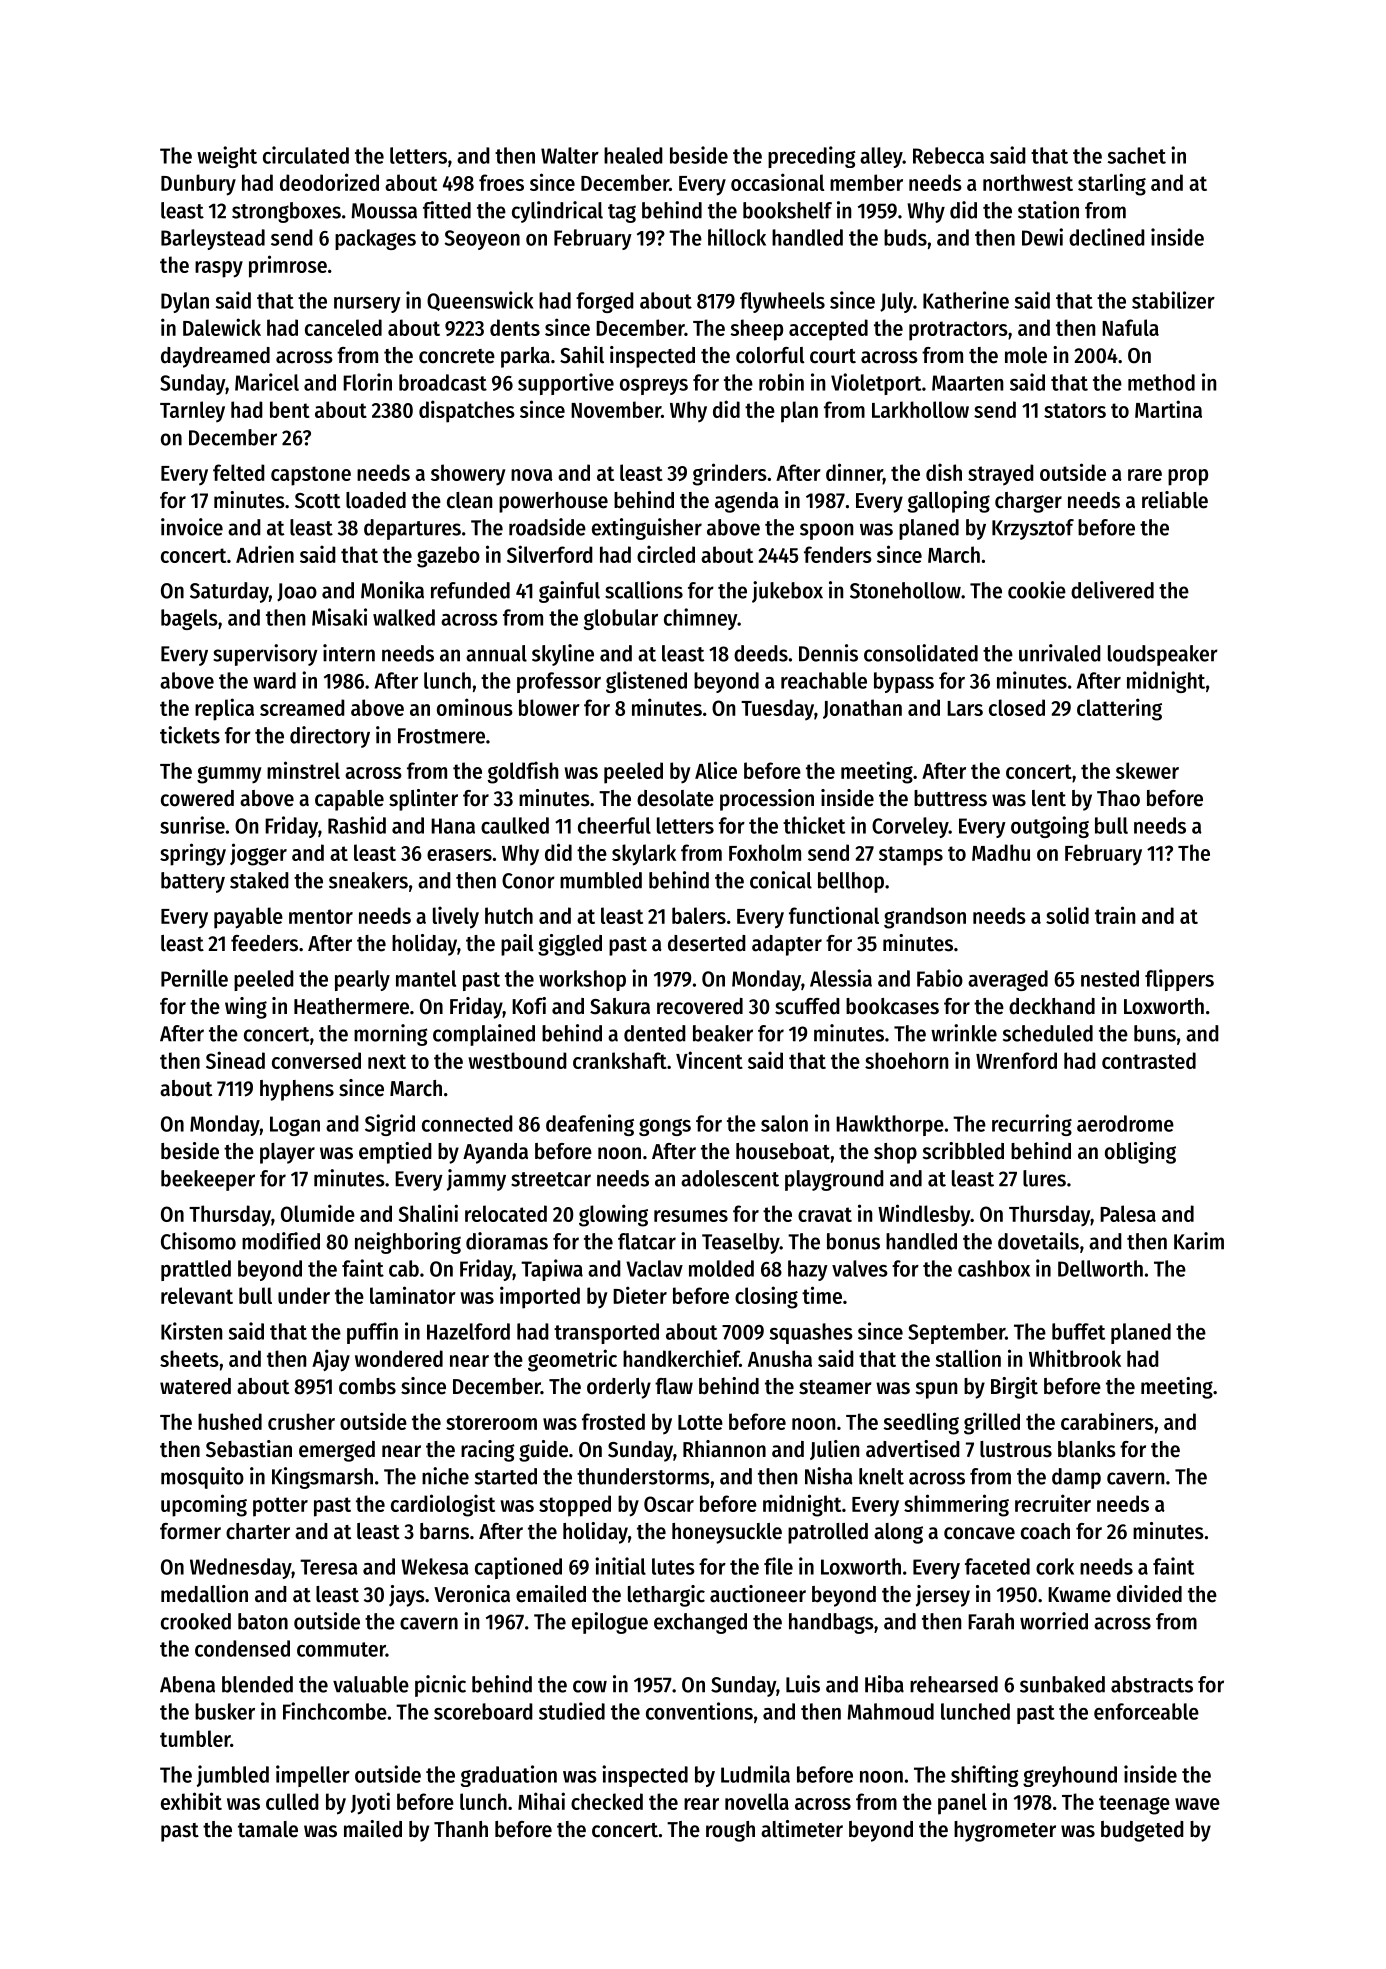 The image size is (1386, 1969). I want to click on impeller, so click(313, 1776).
